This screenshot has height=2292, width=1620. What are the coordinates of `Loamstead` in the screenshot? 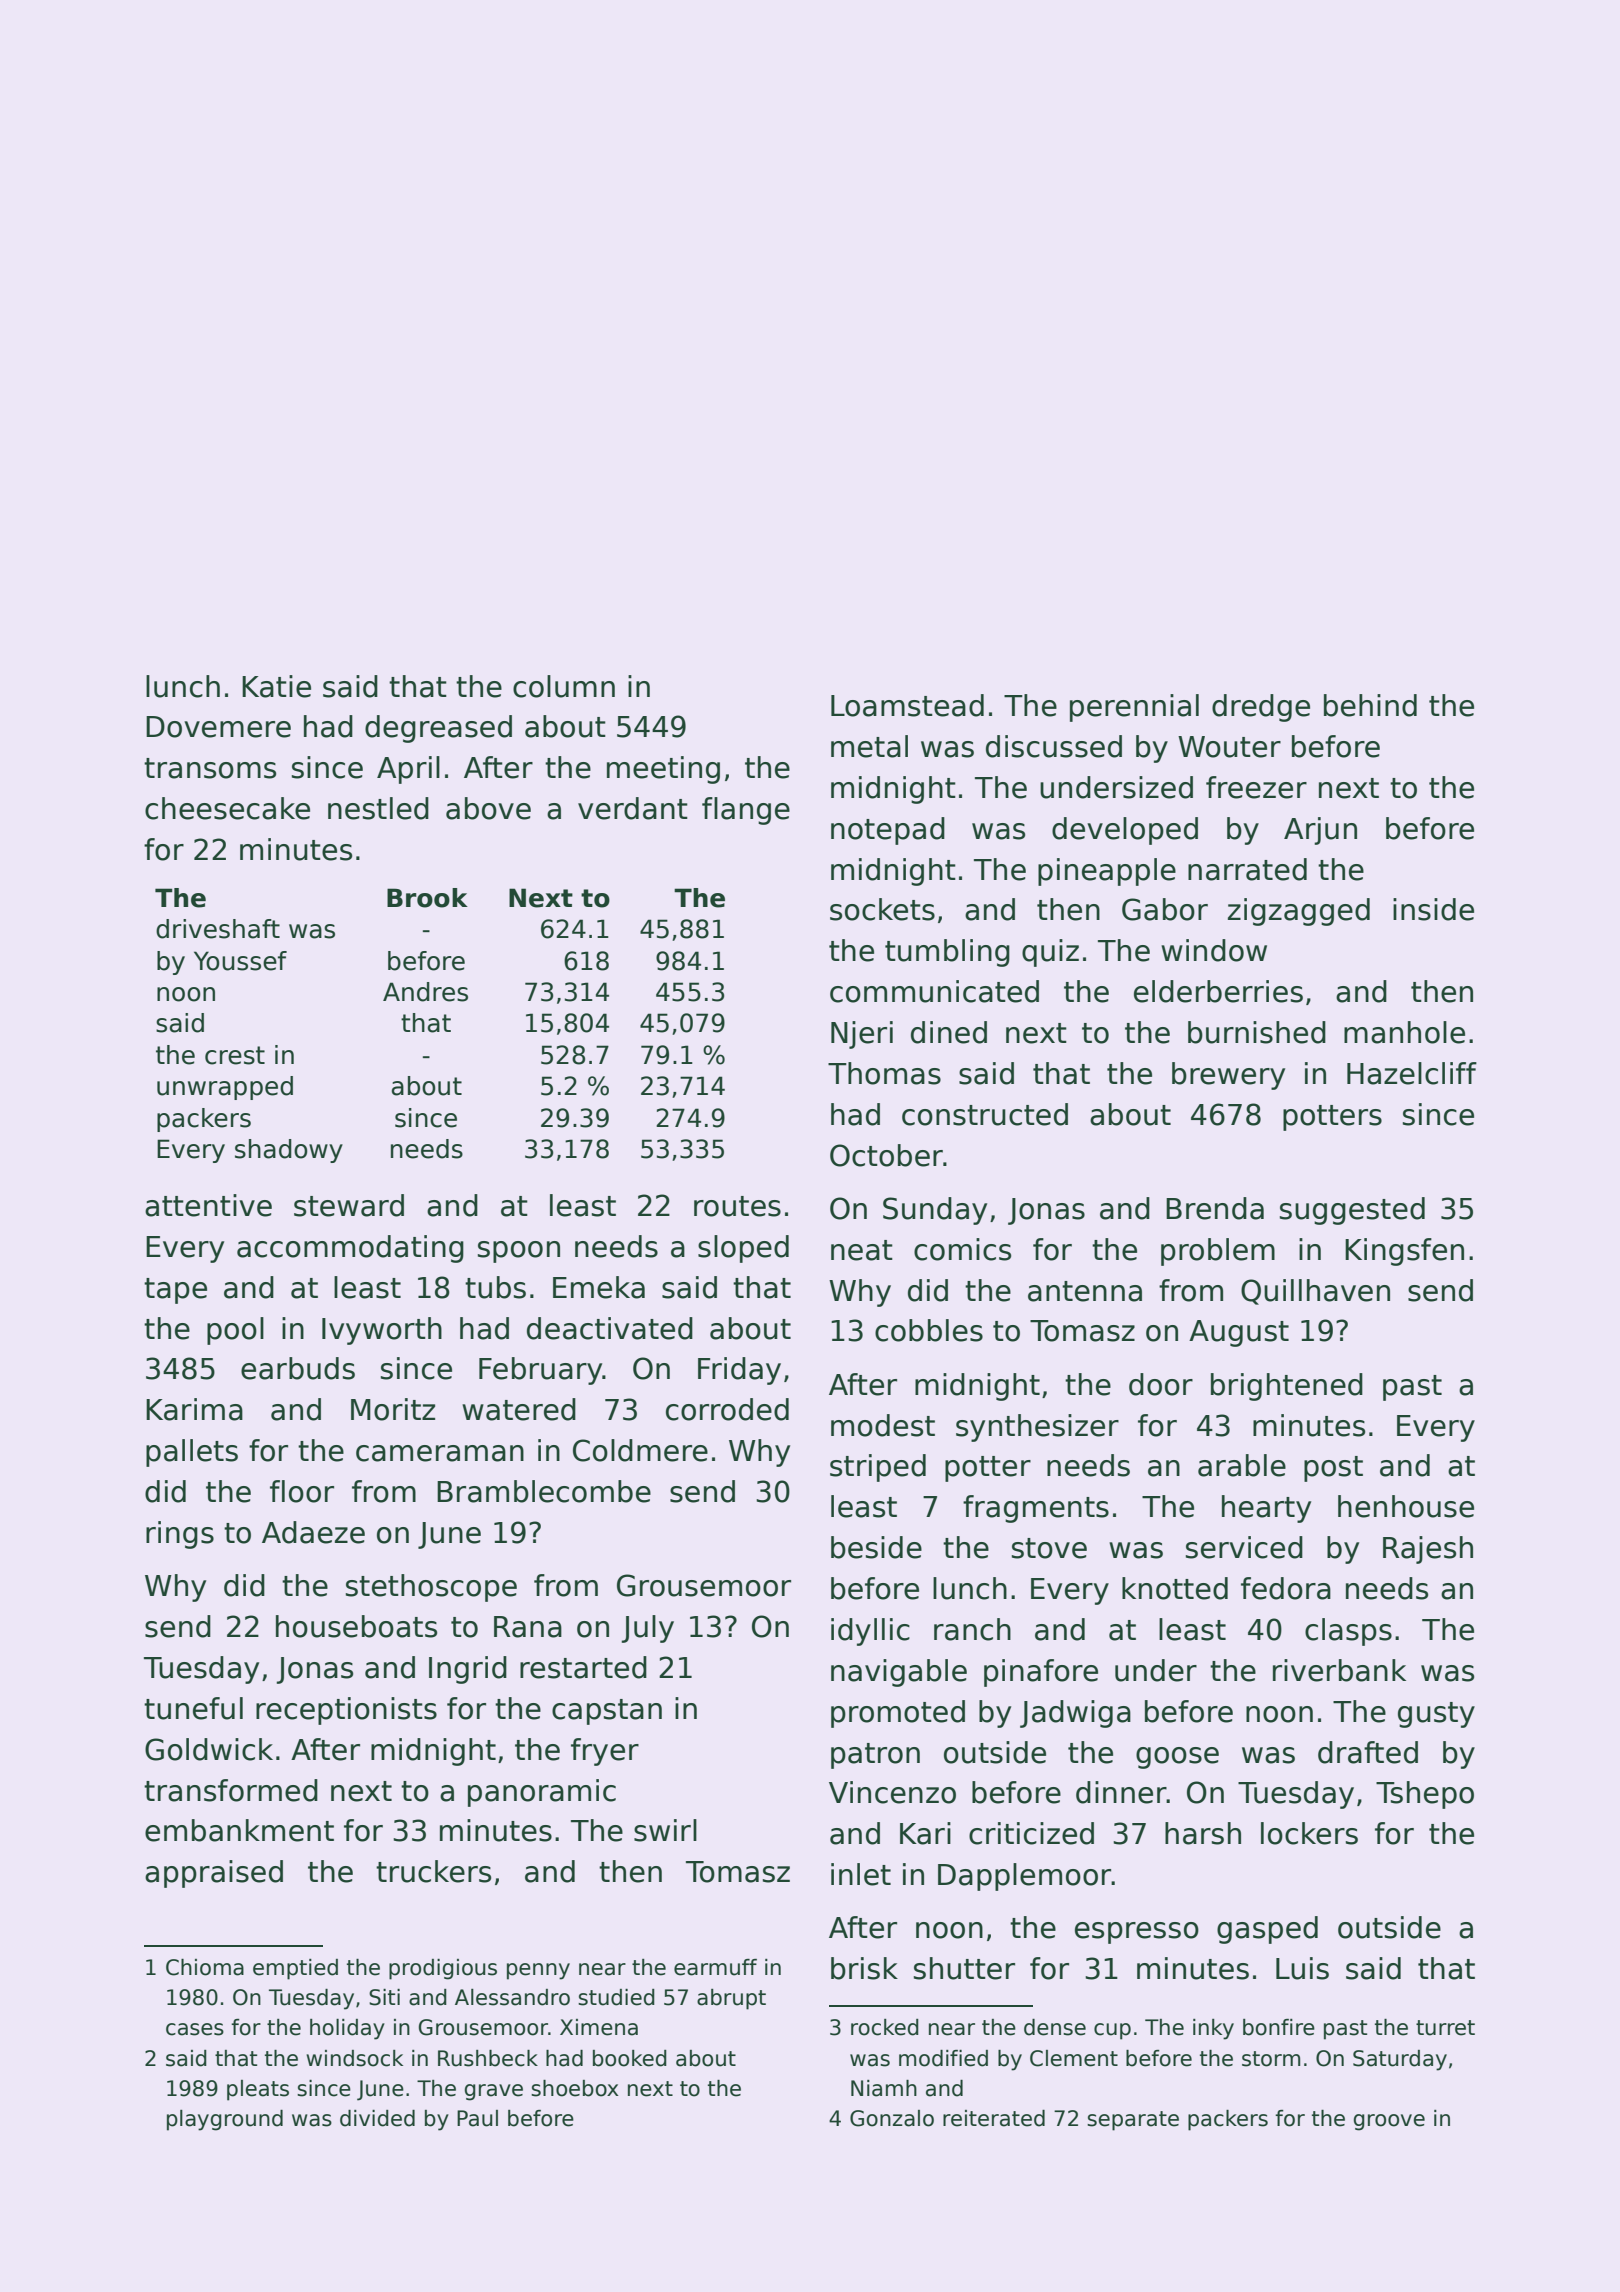 It's located at (907, 705).
